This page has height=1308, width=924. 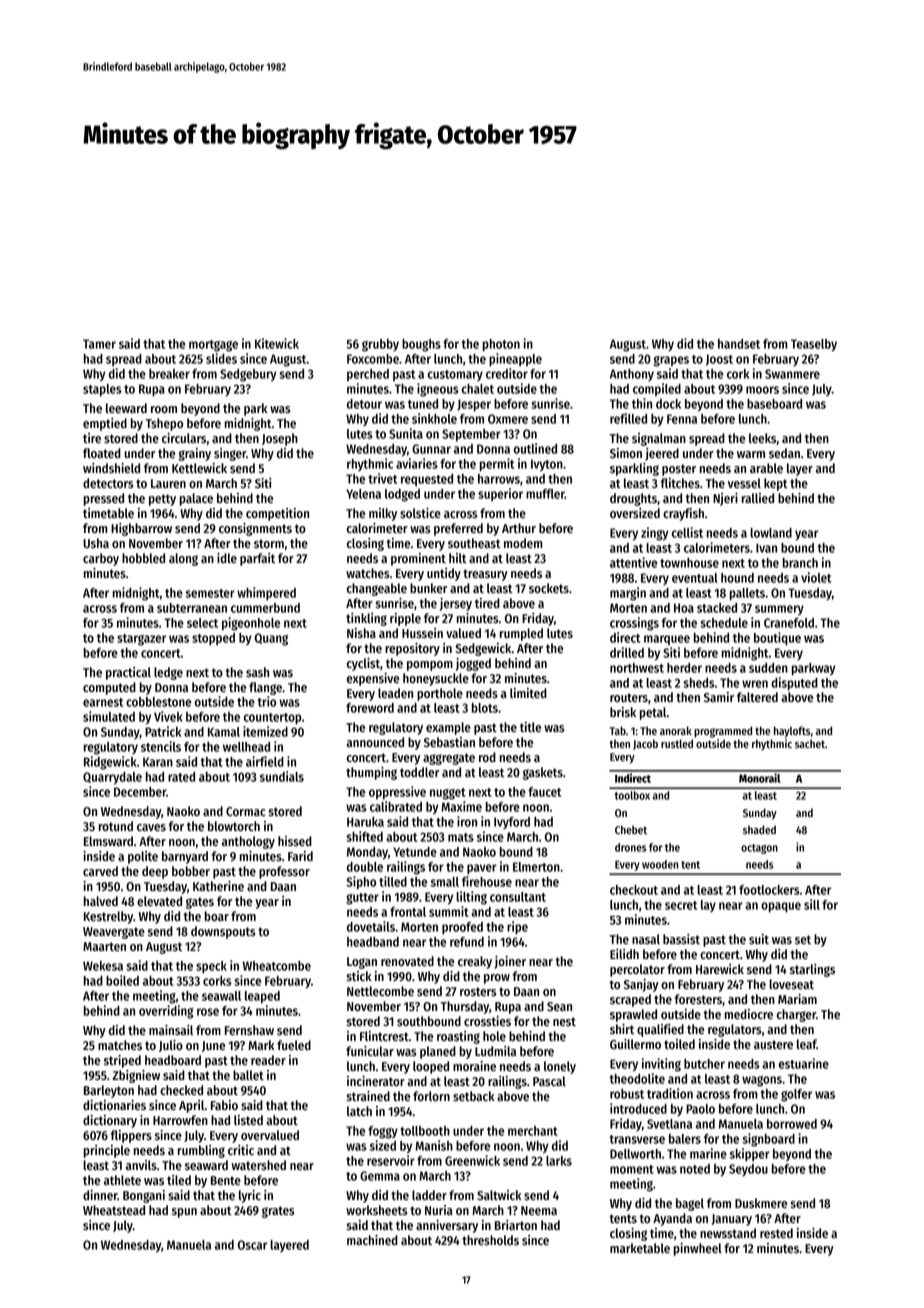 What do you see at coordinates (814, 345) in the page?
I see `Teaselby` at bounding box center [814, 345].
